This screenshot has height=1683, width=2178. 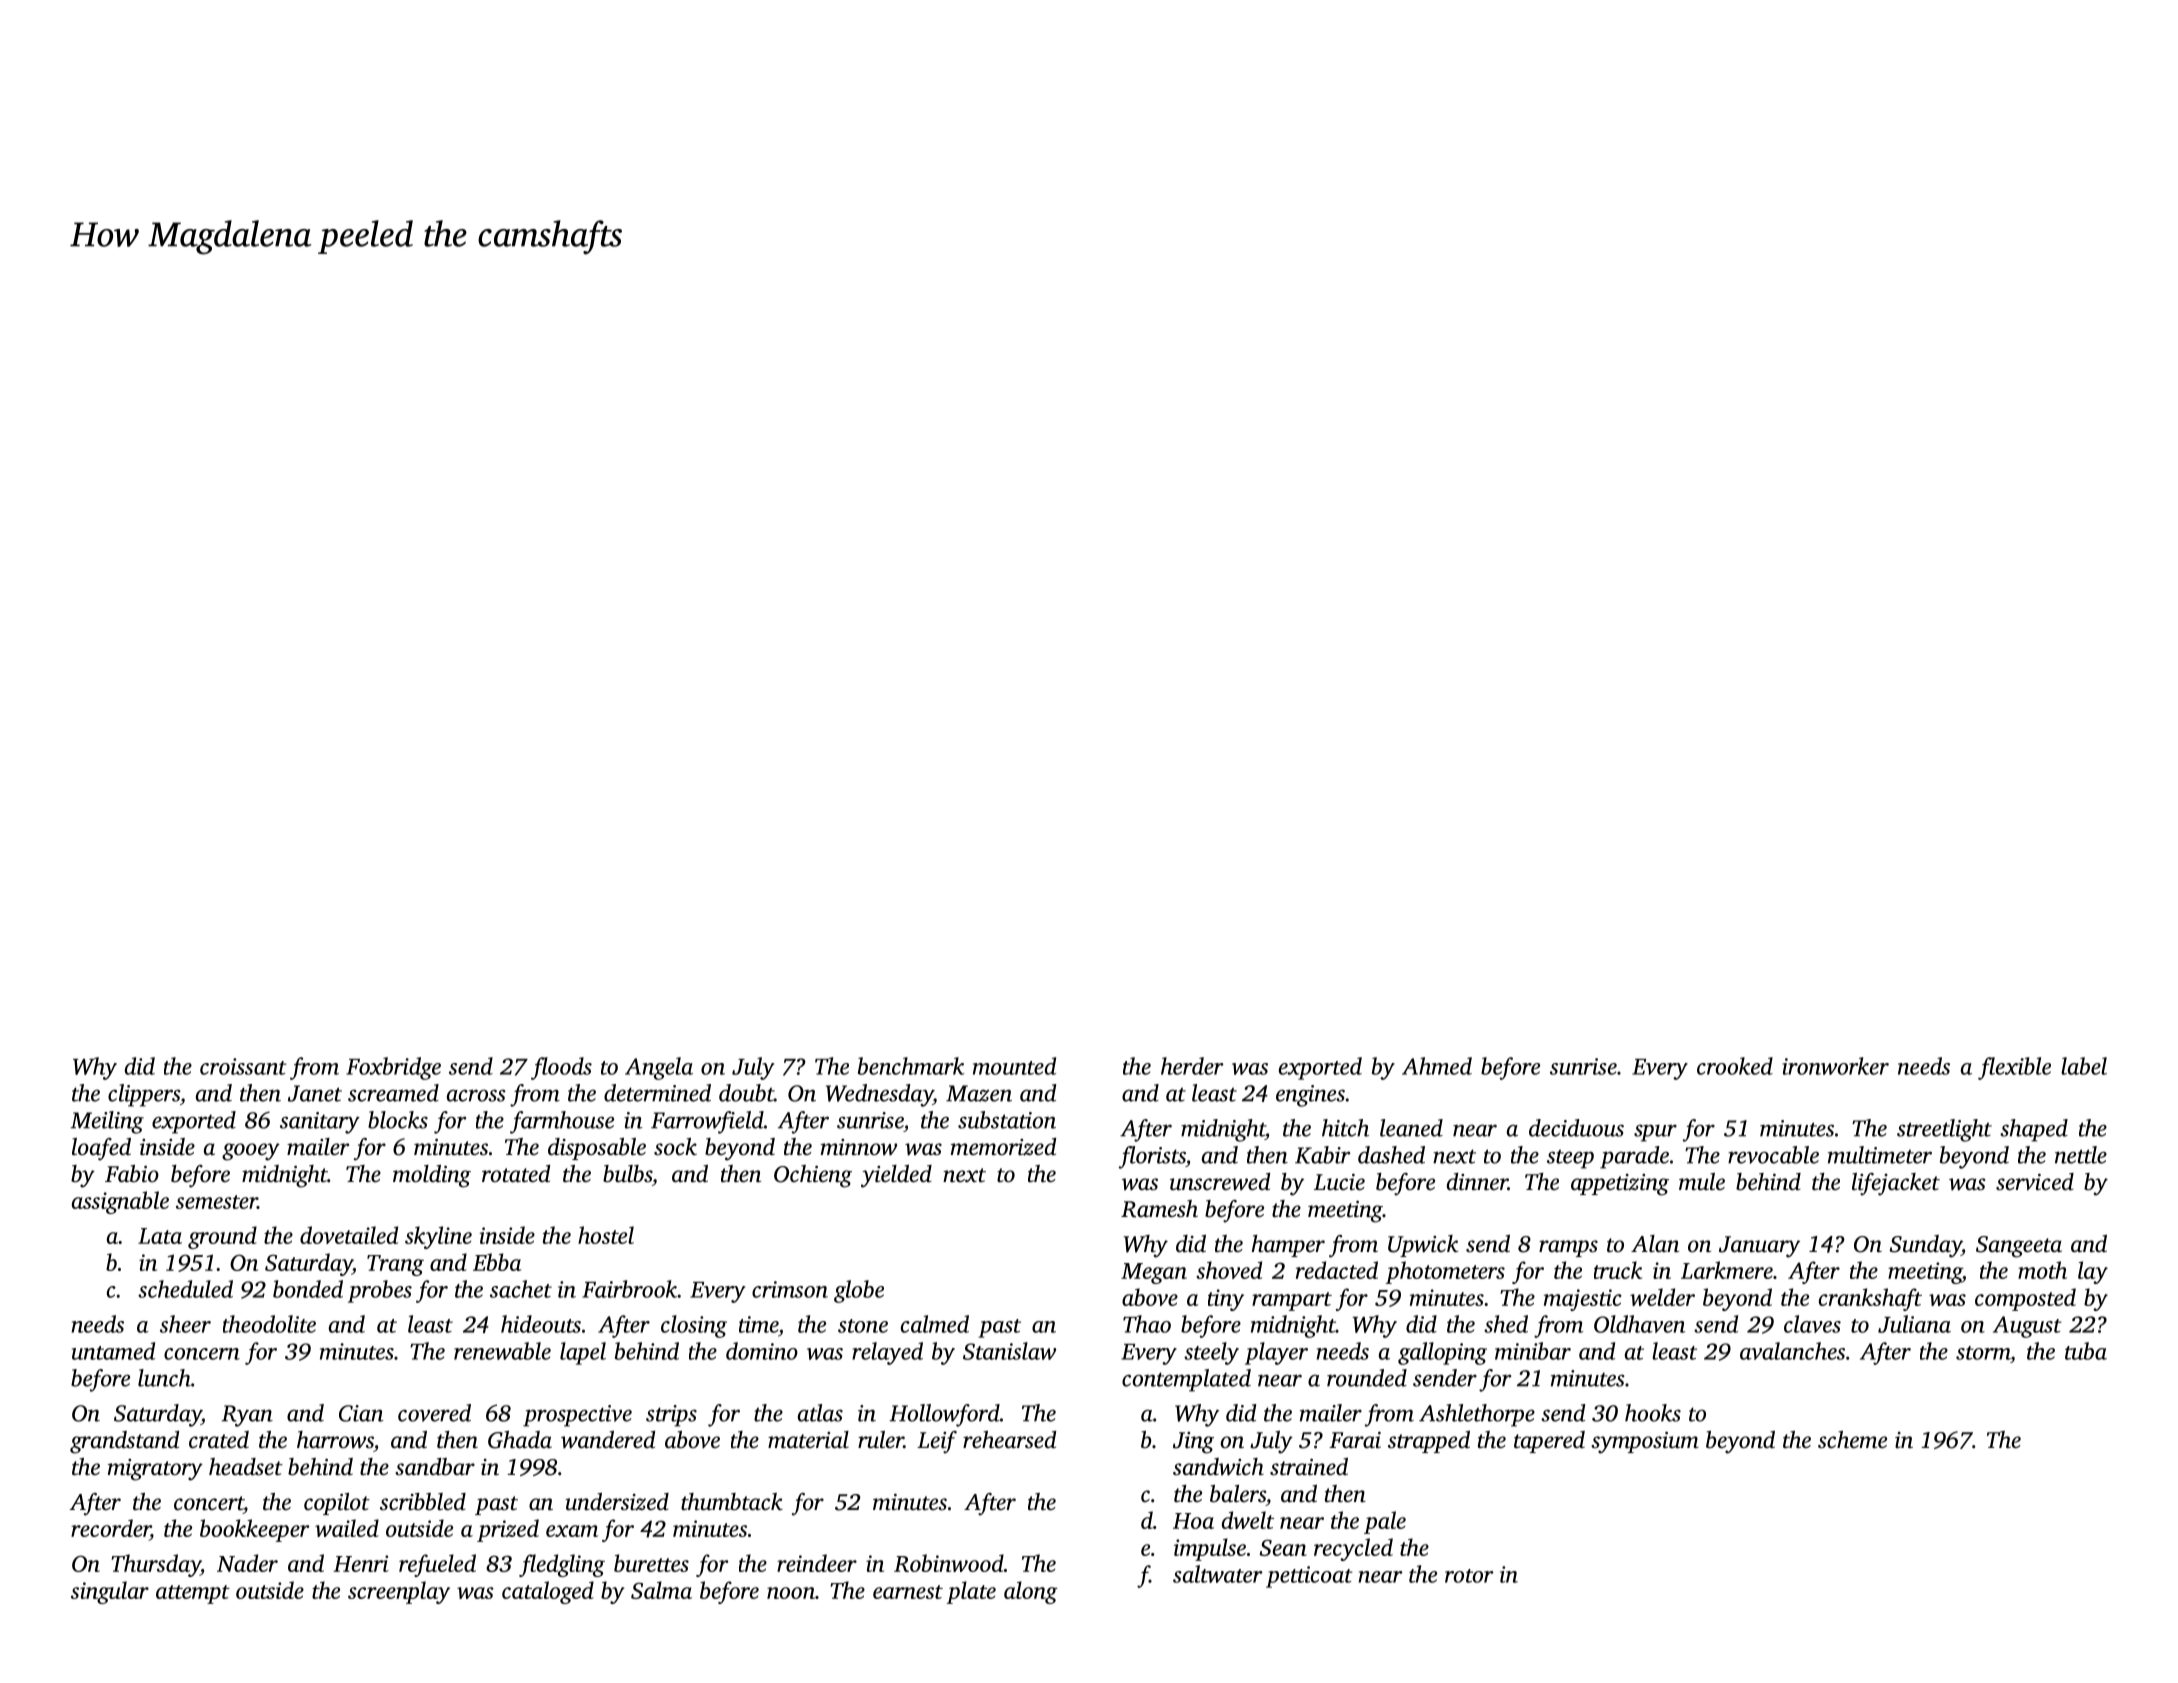 What do you see at coordinates (124, 1442) in the screenshot?
I see `grandstand` at bounding box center [124, 1442].
